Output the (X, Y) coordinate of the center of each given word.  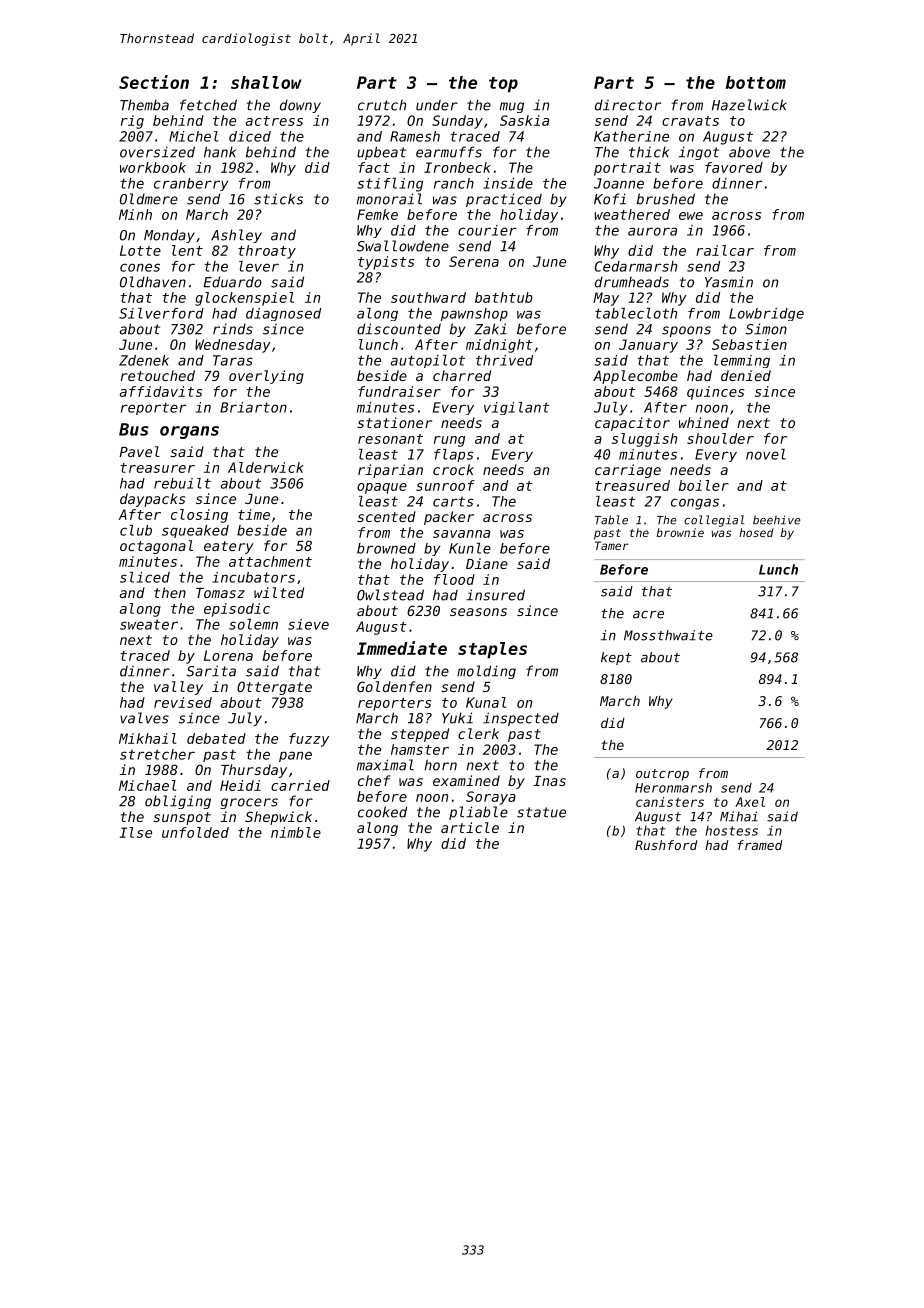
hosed (756, 532)
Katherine (631, 136)
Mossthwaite (668, 635)
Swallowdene (403, 246)
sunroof (445, 485)
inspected (521, 719)
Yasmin (729, 282)
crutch (382, 105)
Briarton (253, 407)
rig (132, 122)
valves (144, 718)
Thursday (254, 771)
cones (140, 267)
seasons (478, 612)
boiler (704, 485)
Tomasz (220, 593)
